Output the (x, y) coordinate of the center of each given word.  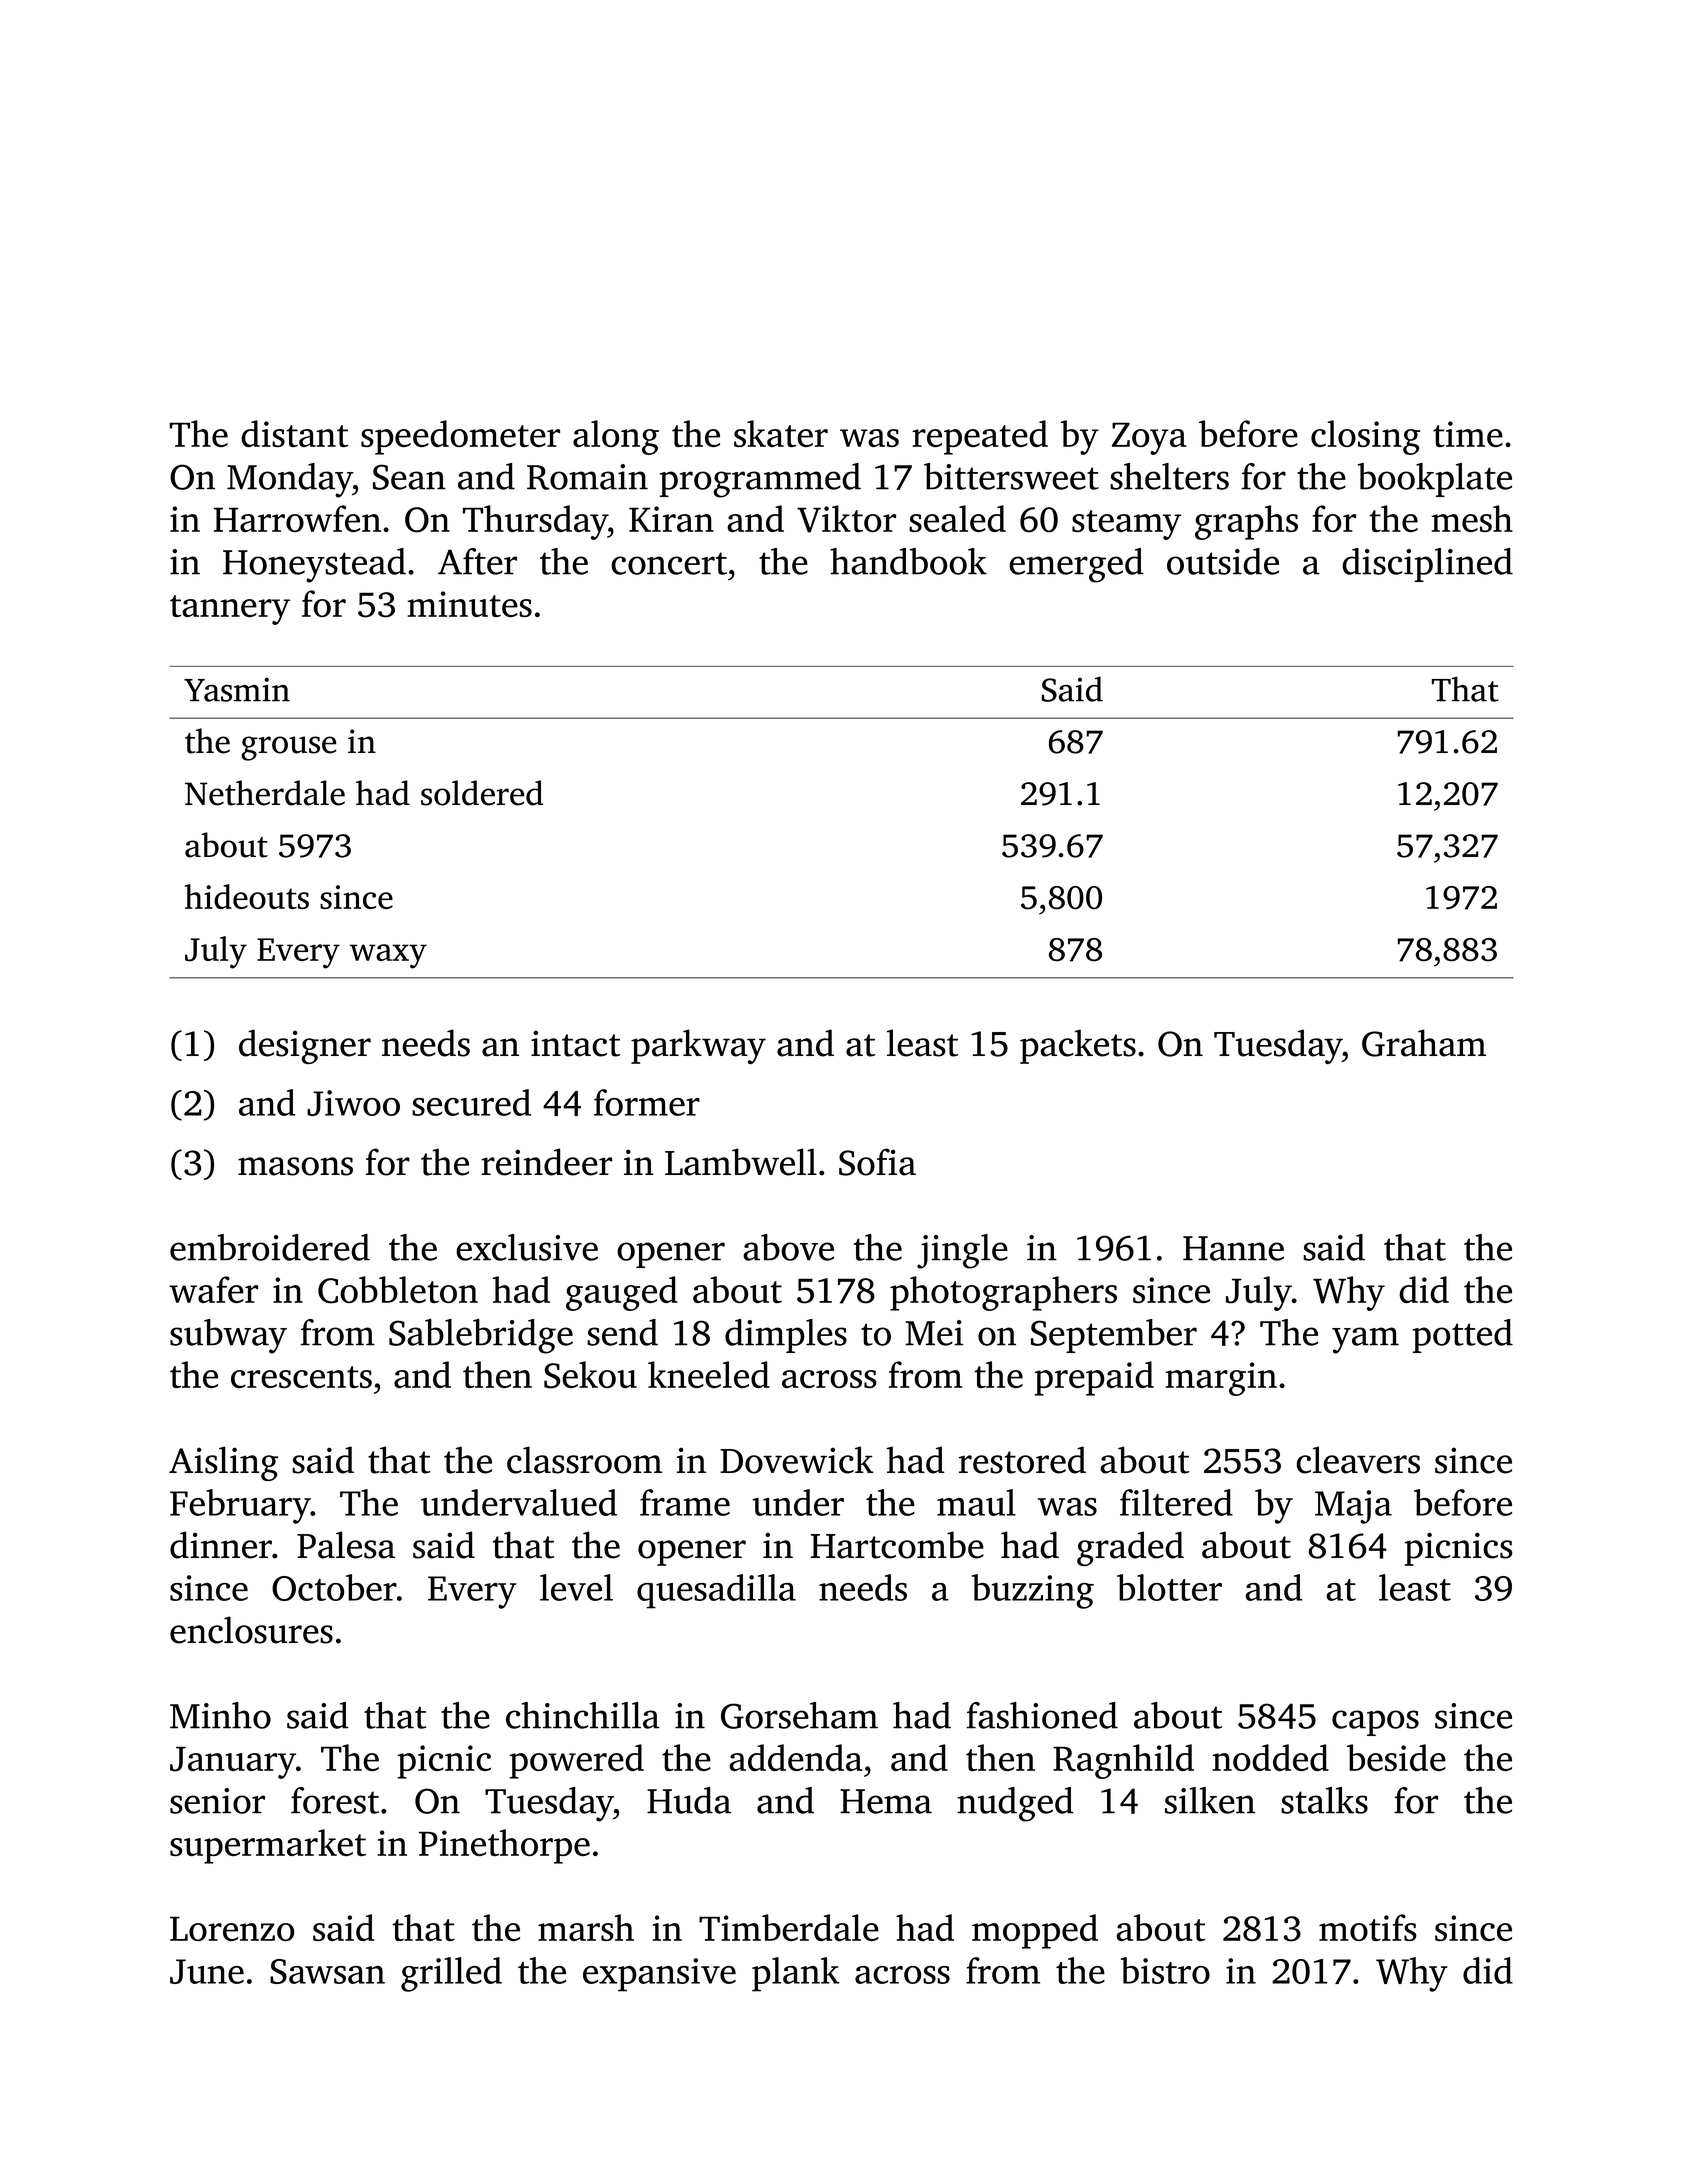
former (647, 1102)
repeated (980, 437)
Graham (1424, 1043)
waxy (388, 956)
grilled (451, 1974)
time (1468, 434)
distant (294, 433)
